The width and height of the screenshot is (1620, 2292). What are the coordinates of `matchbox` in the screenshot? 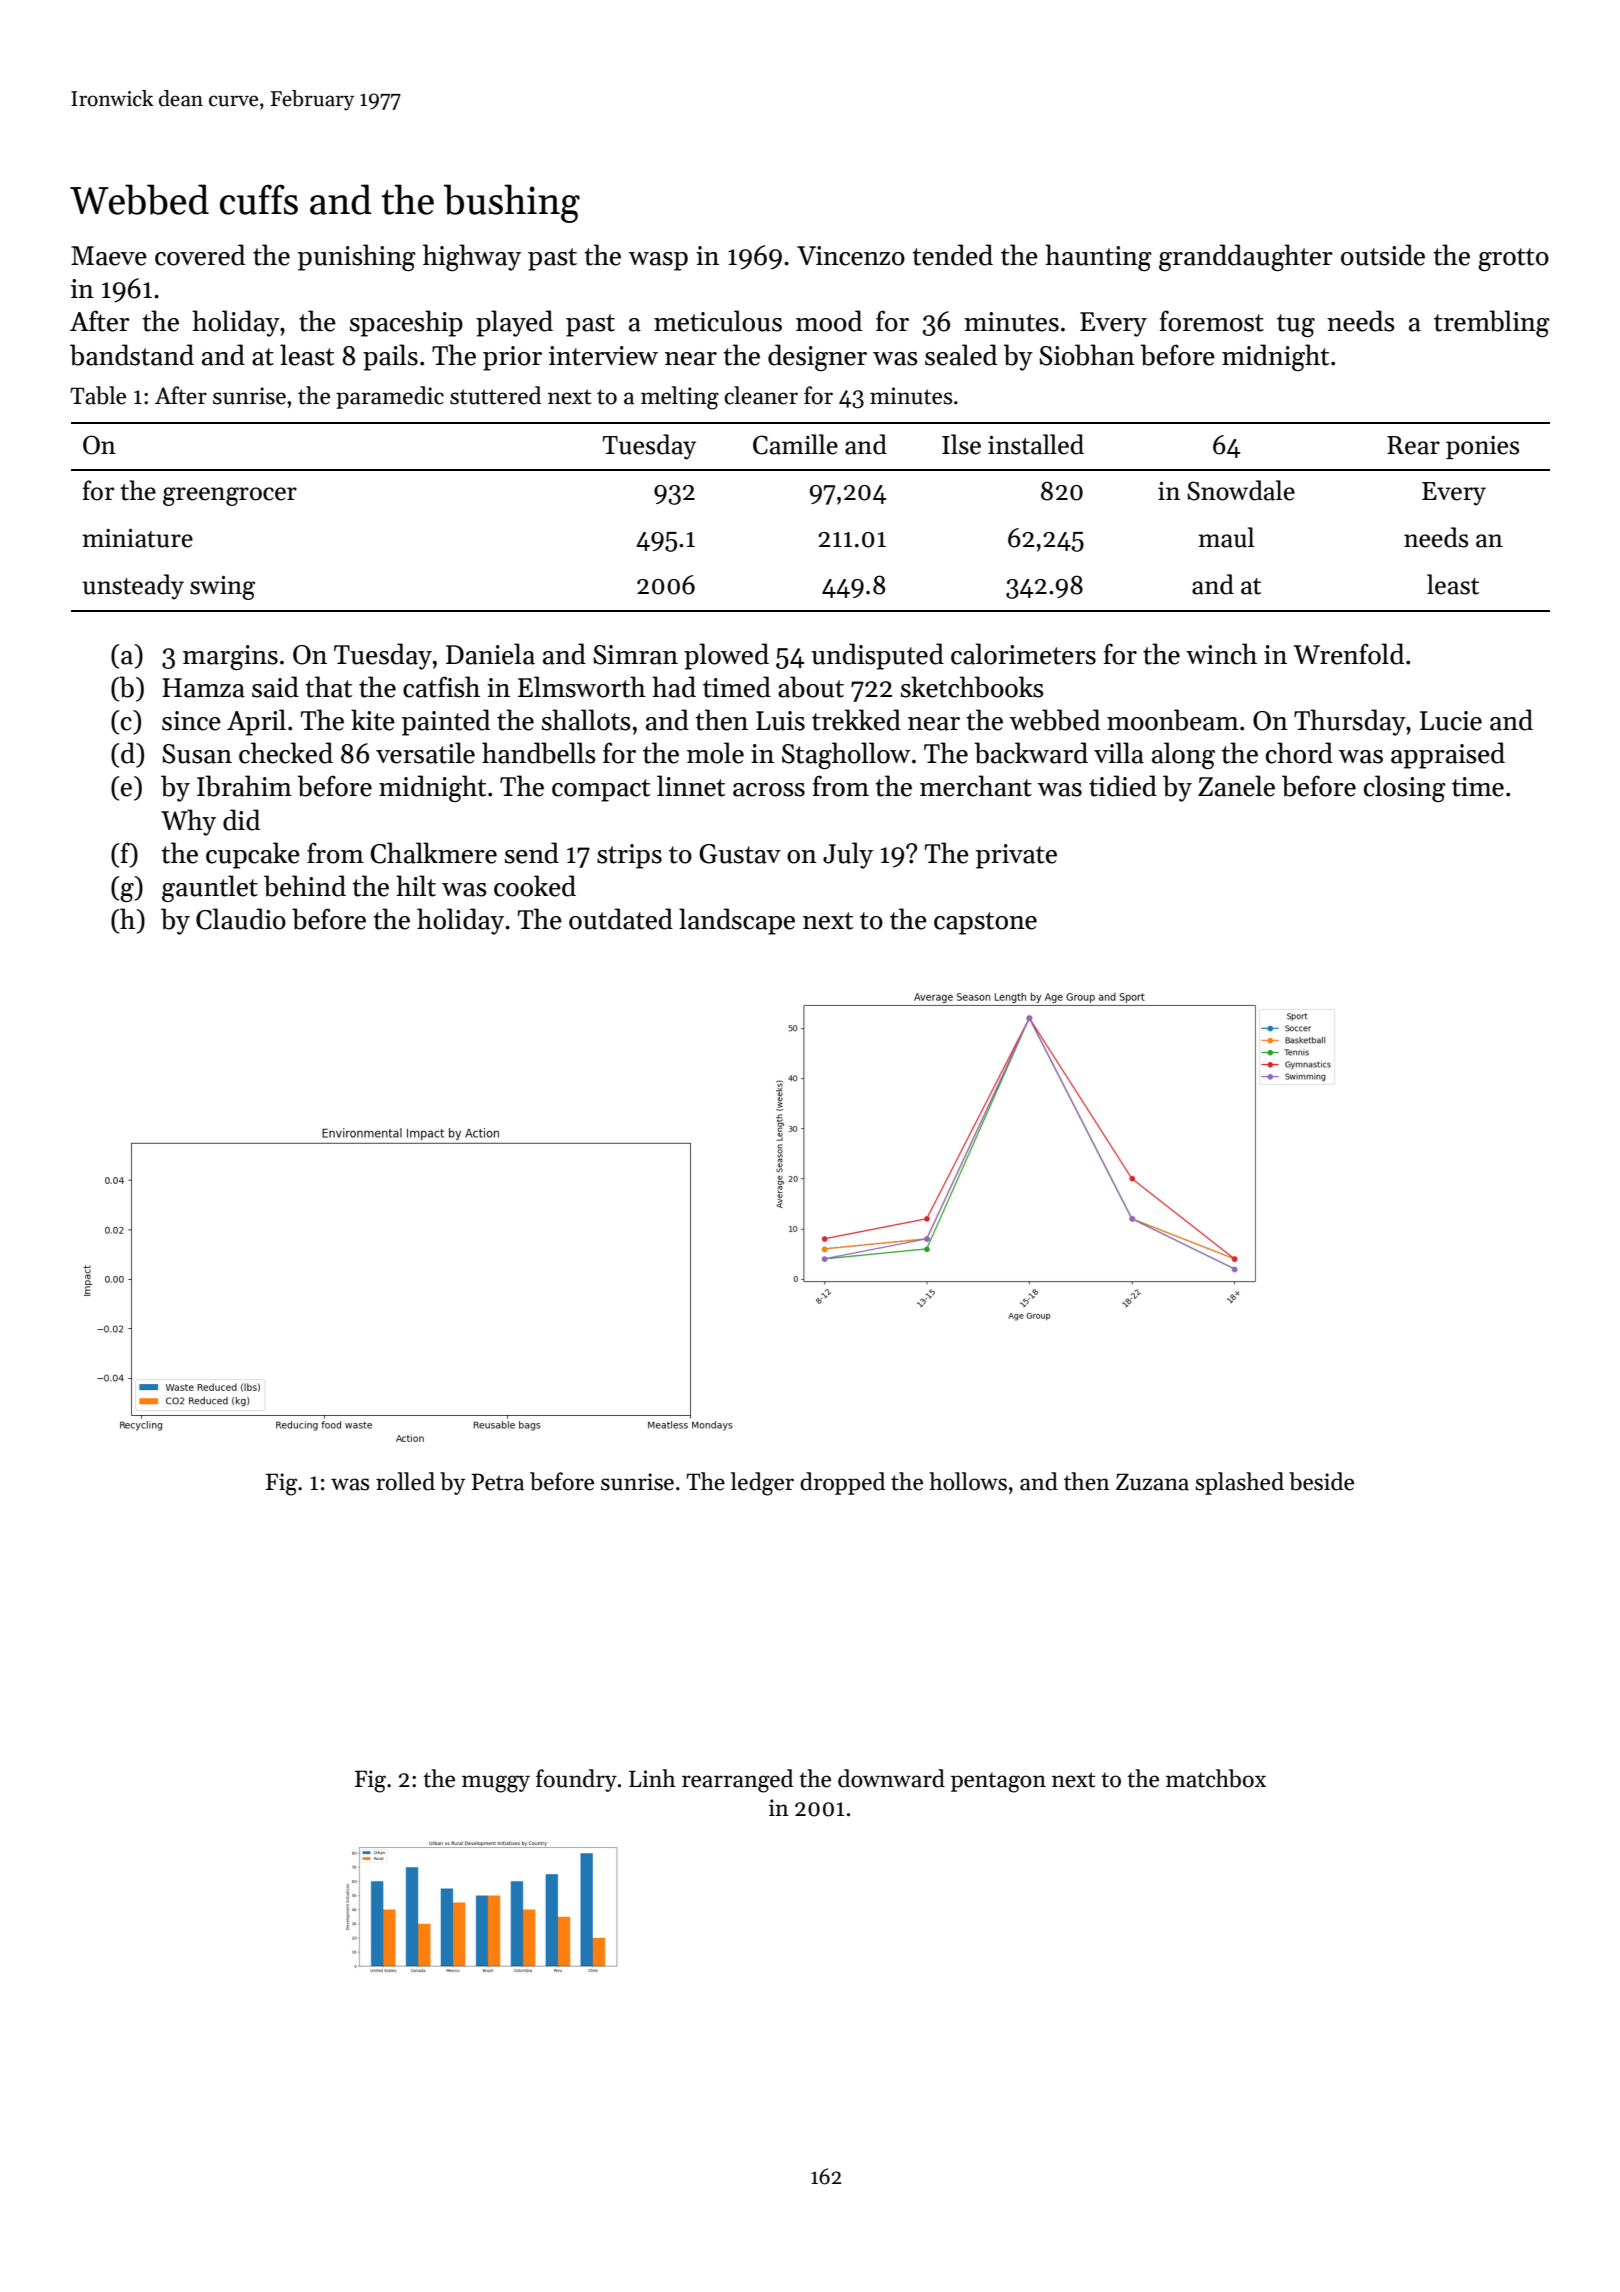 It's located at (1216, 1778).
